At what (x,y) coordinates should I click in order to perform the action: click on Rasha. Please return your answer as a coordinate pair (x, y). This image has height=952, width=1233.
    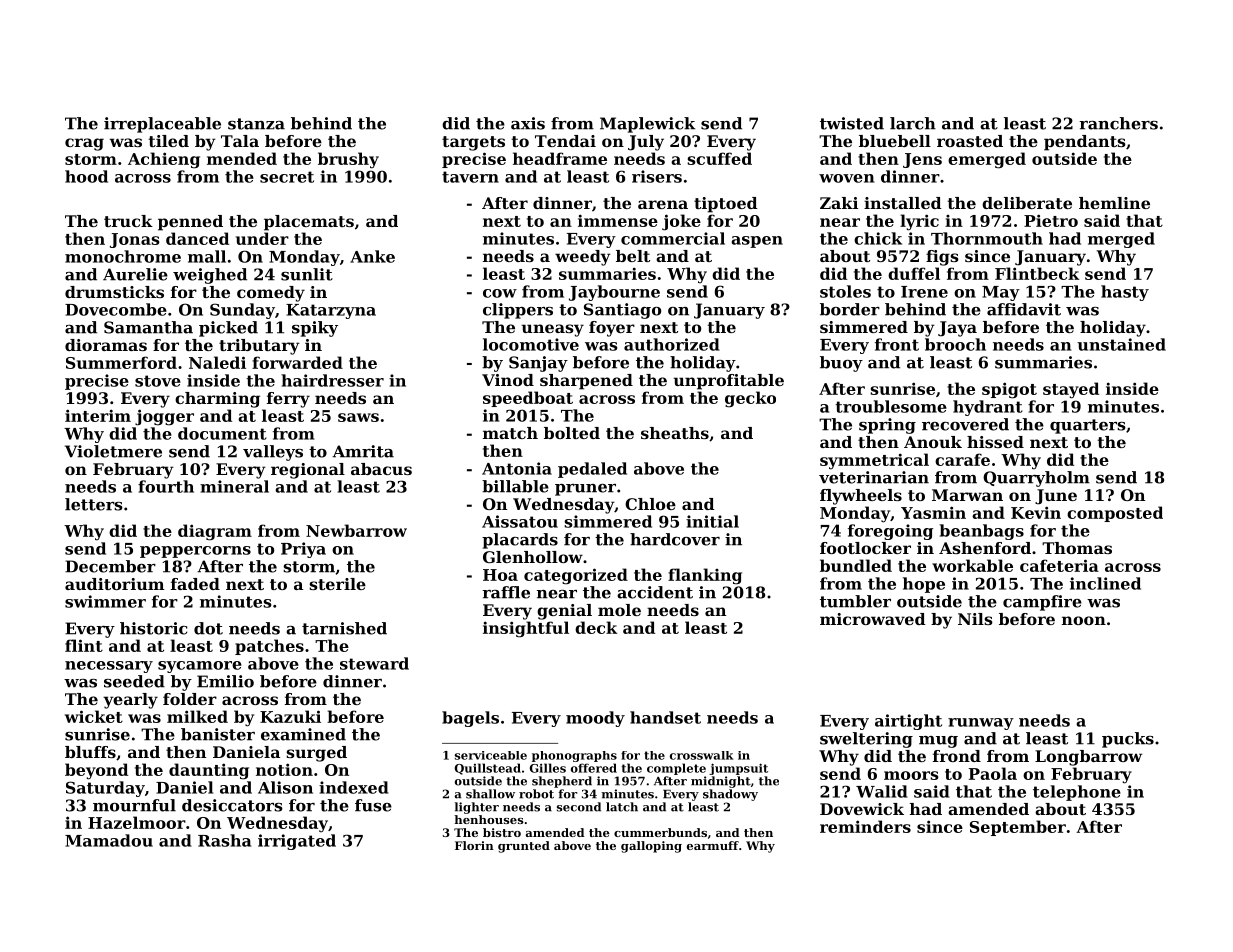
    Looking at the image, I should click on (224, 840).
